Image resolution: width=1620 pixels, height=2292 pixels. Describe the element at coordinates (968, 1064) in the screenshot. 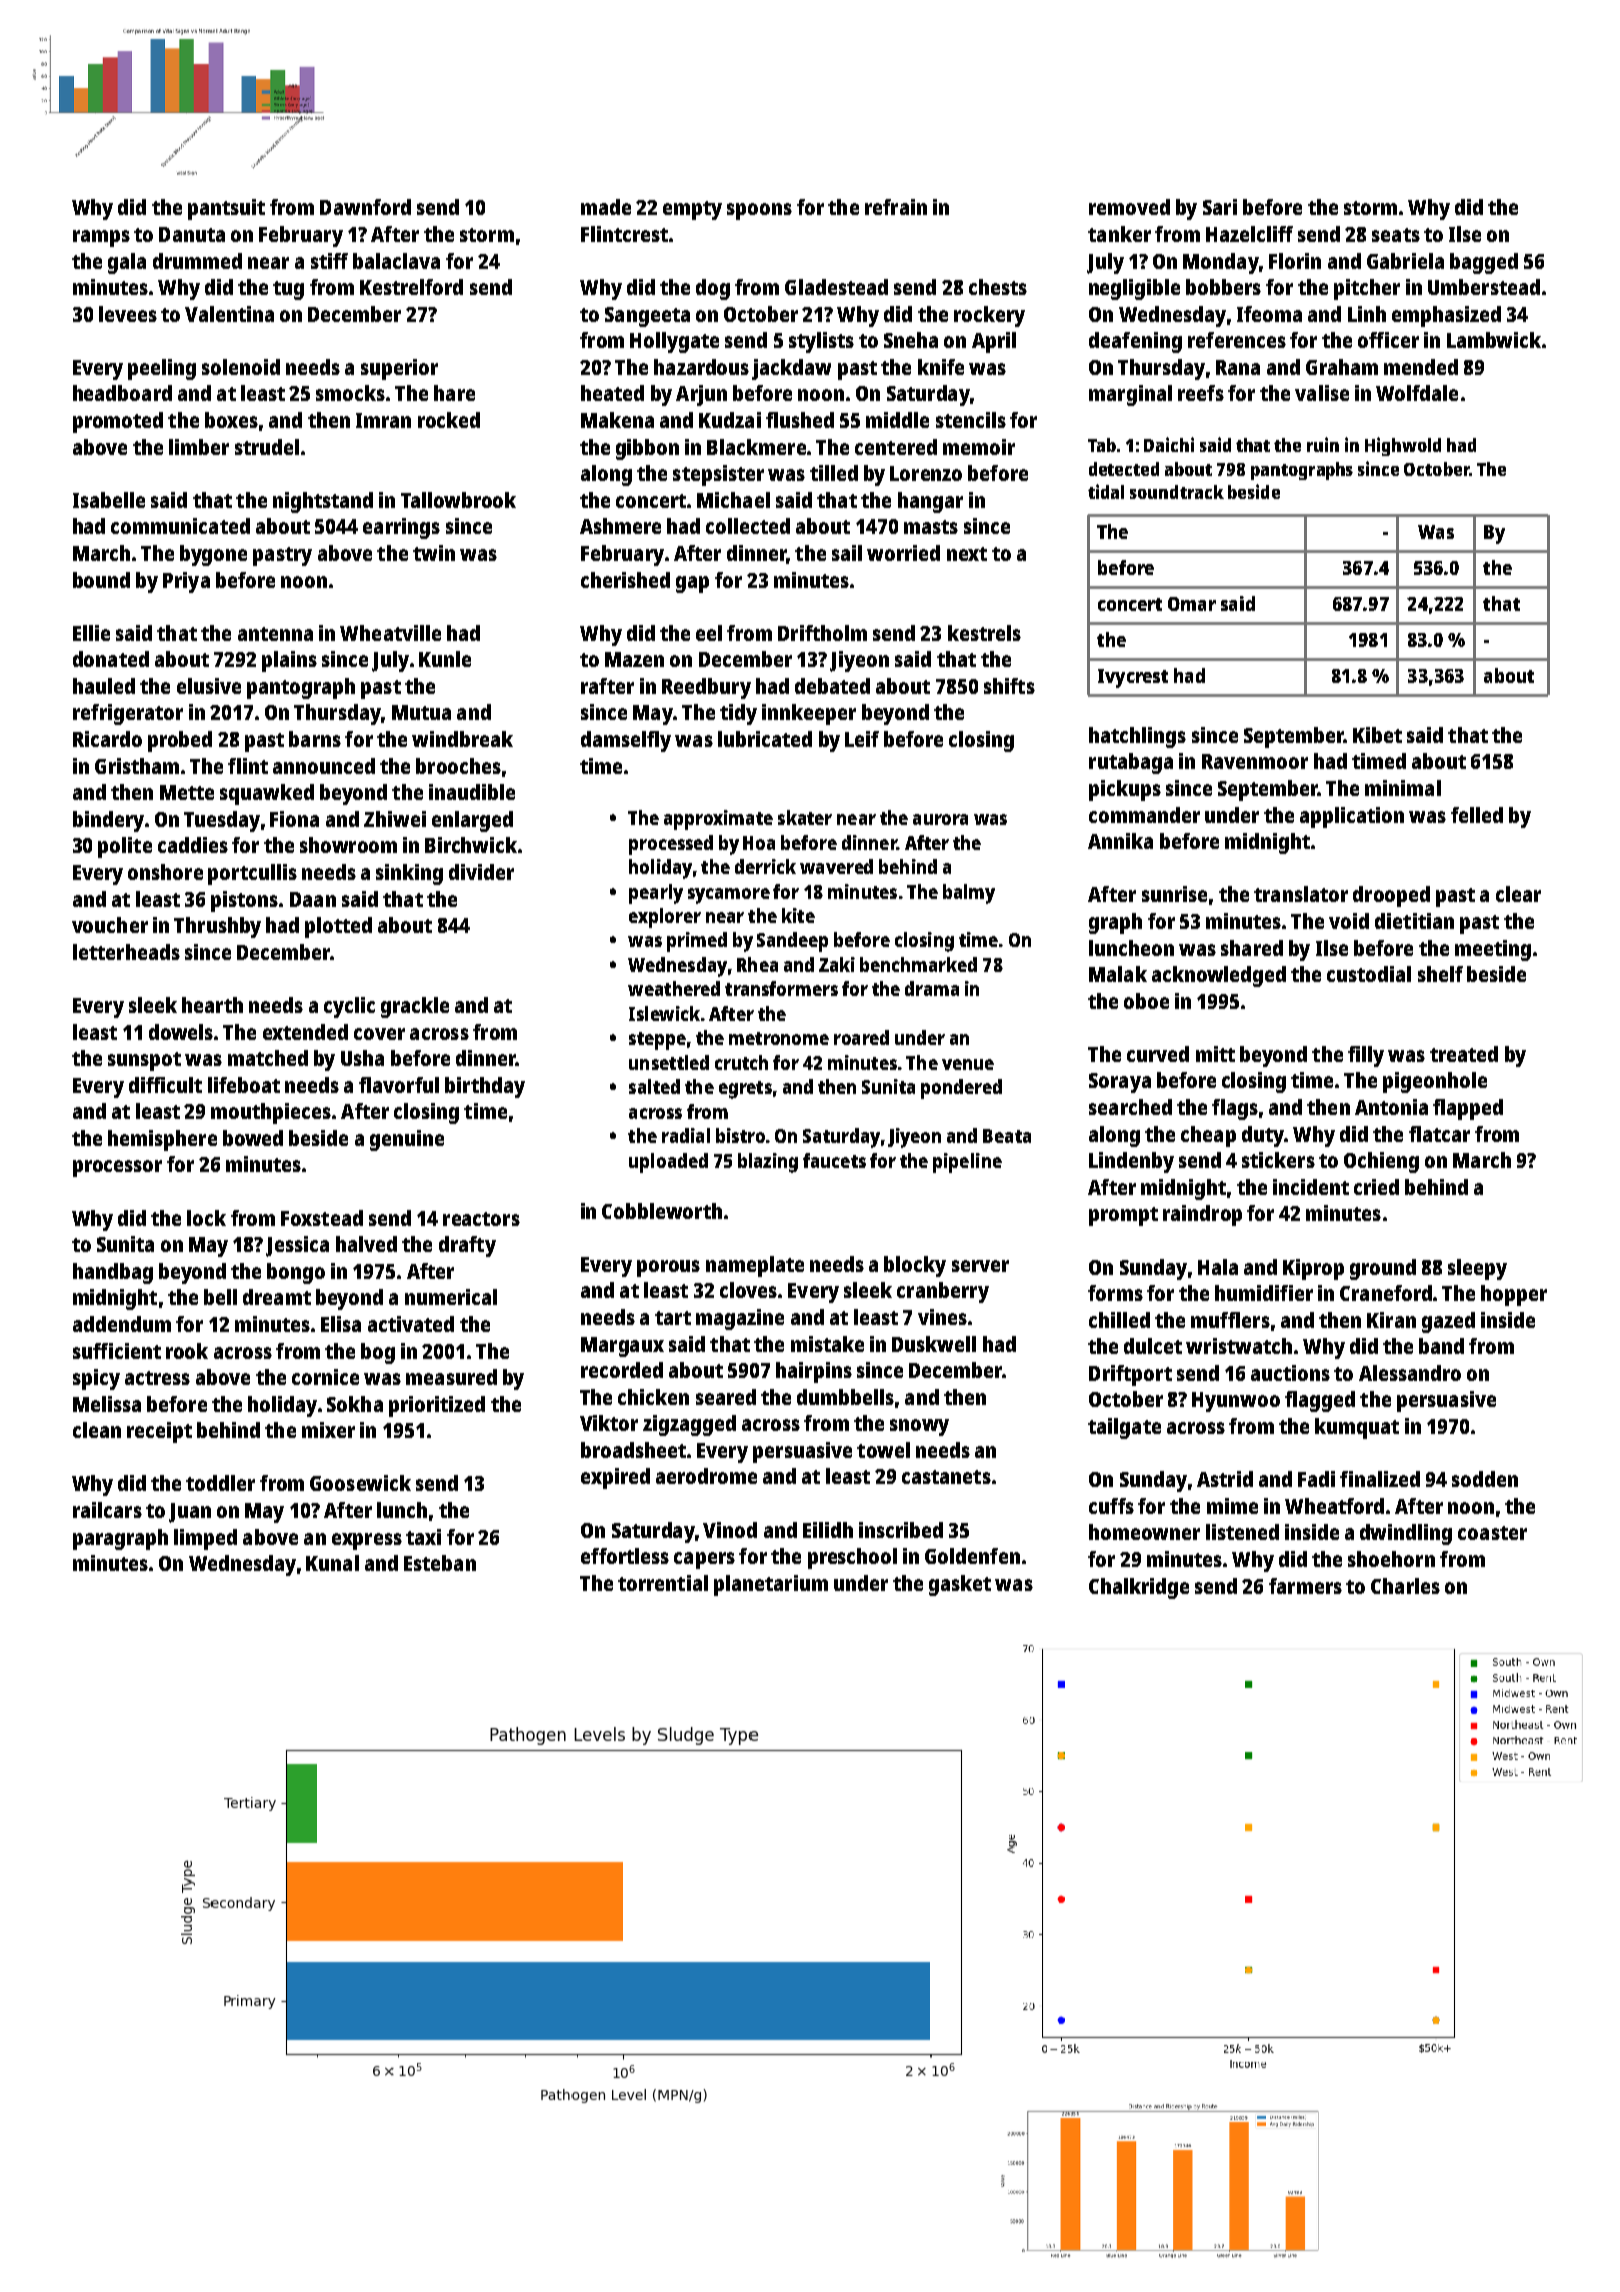

I see `venue` at that location.
